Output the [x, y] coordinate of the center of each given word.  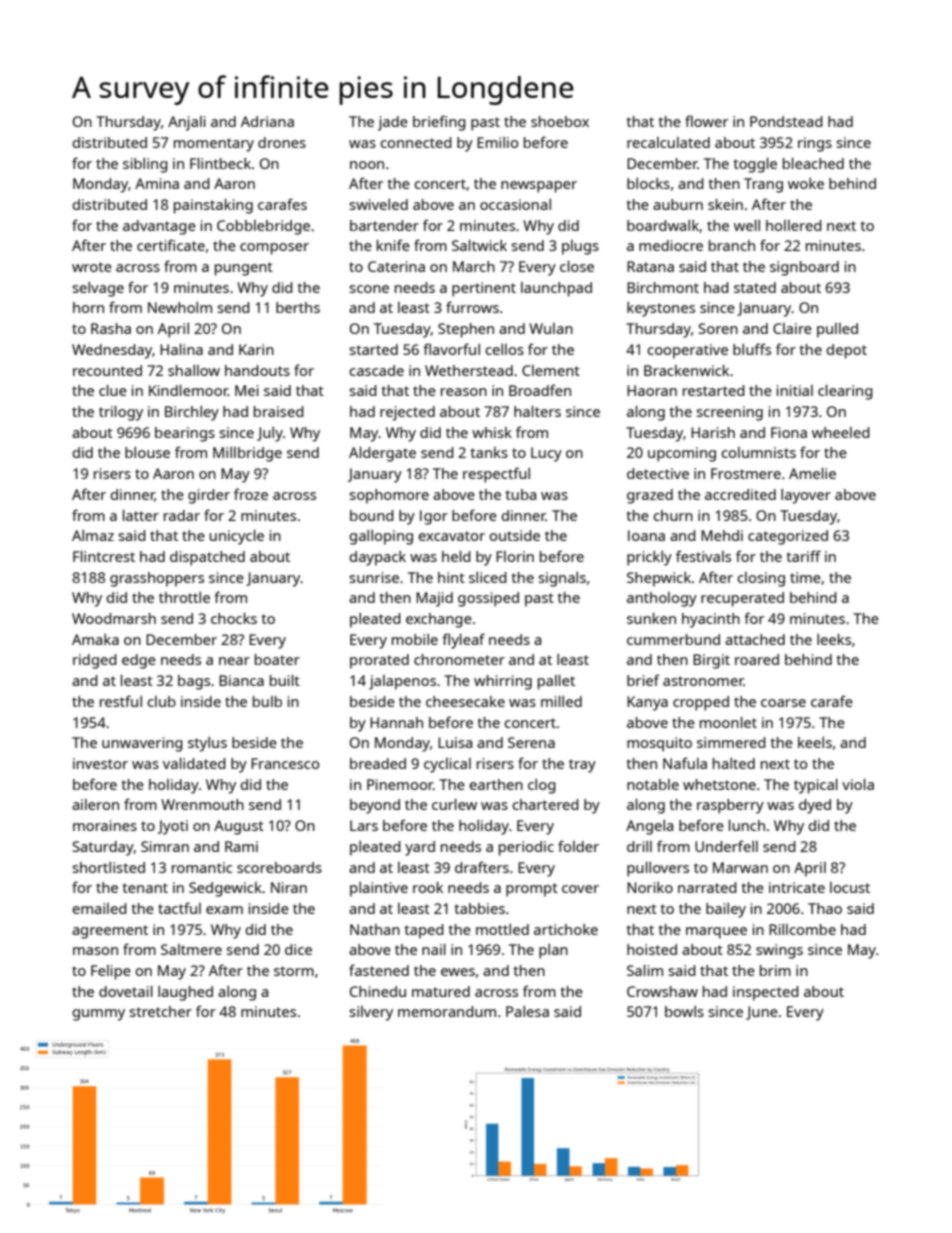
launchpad [556, 289]
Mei [247, 390]
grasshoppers [157, 579]
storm [294, 971]
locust [850, 887]
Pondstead [786, 121]
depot [846, 351]
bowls [684, 1011]
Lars [364, 825]
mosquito [659, 744]
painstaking [213, 206]
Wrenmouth [202, 804]
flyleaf [463, 641]
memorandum [447, 1011]
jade [393, 123]
